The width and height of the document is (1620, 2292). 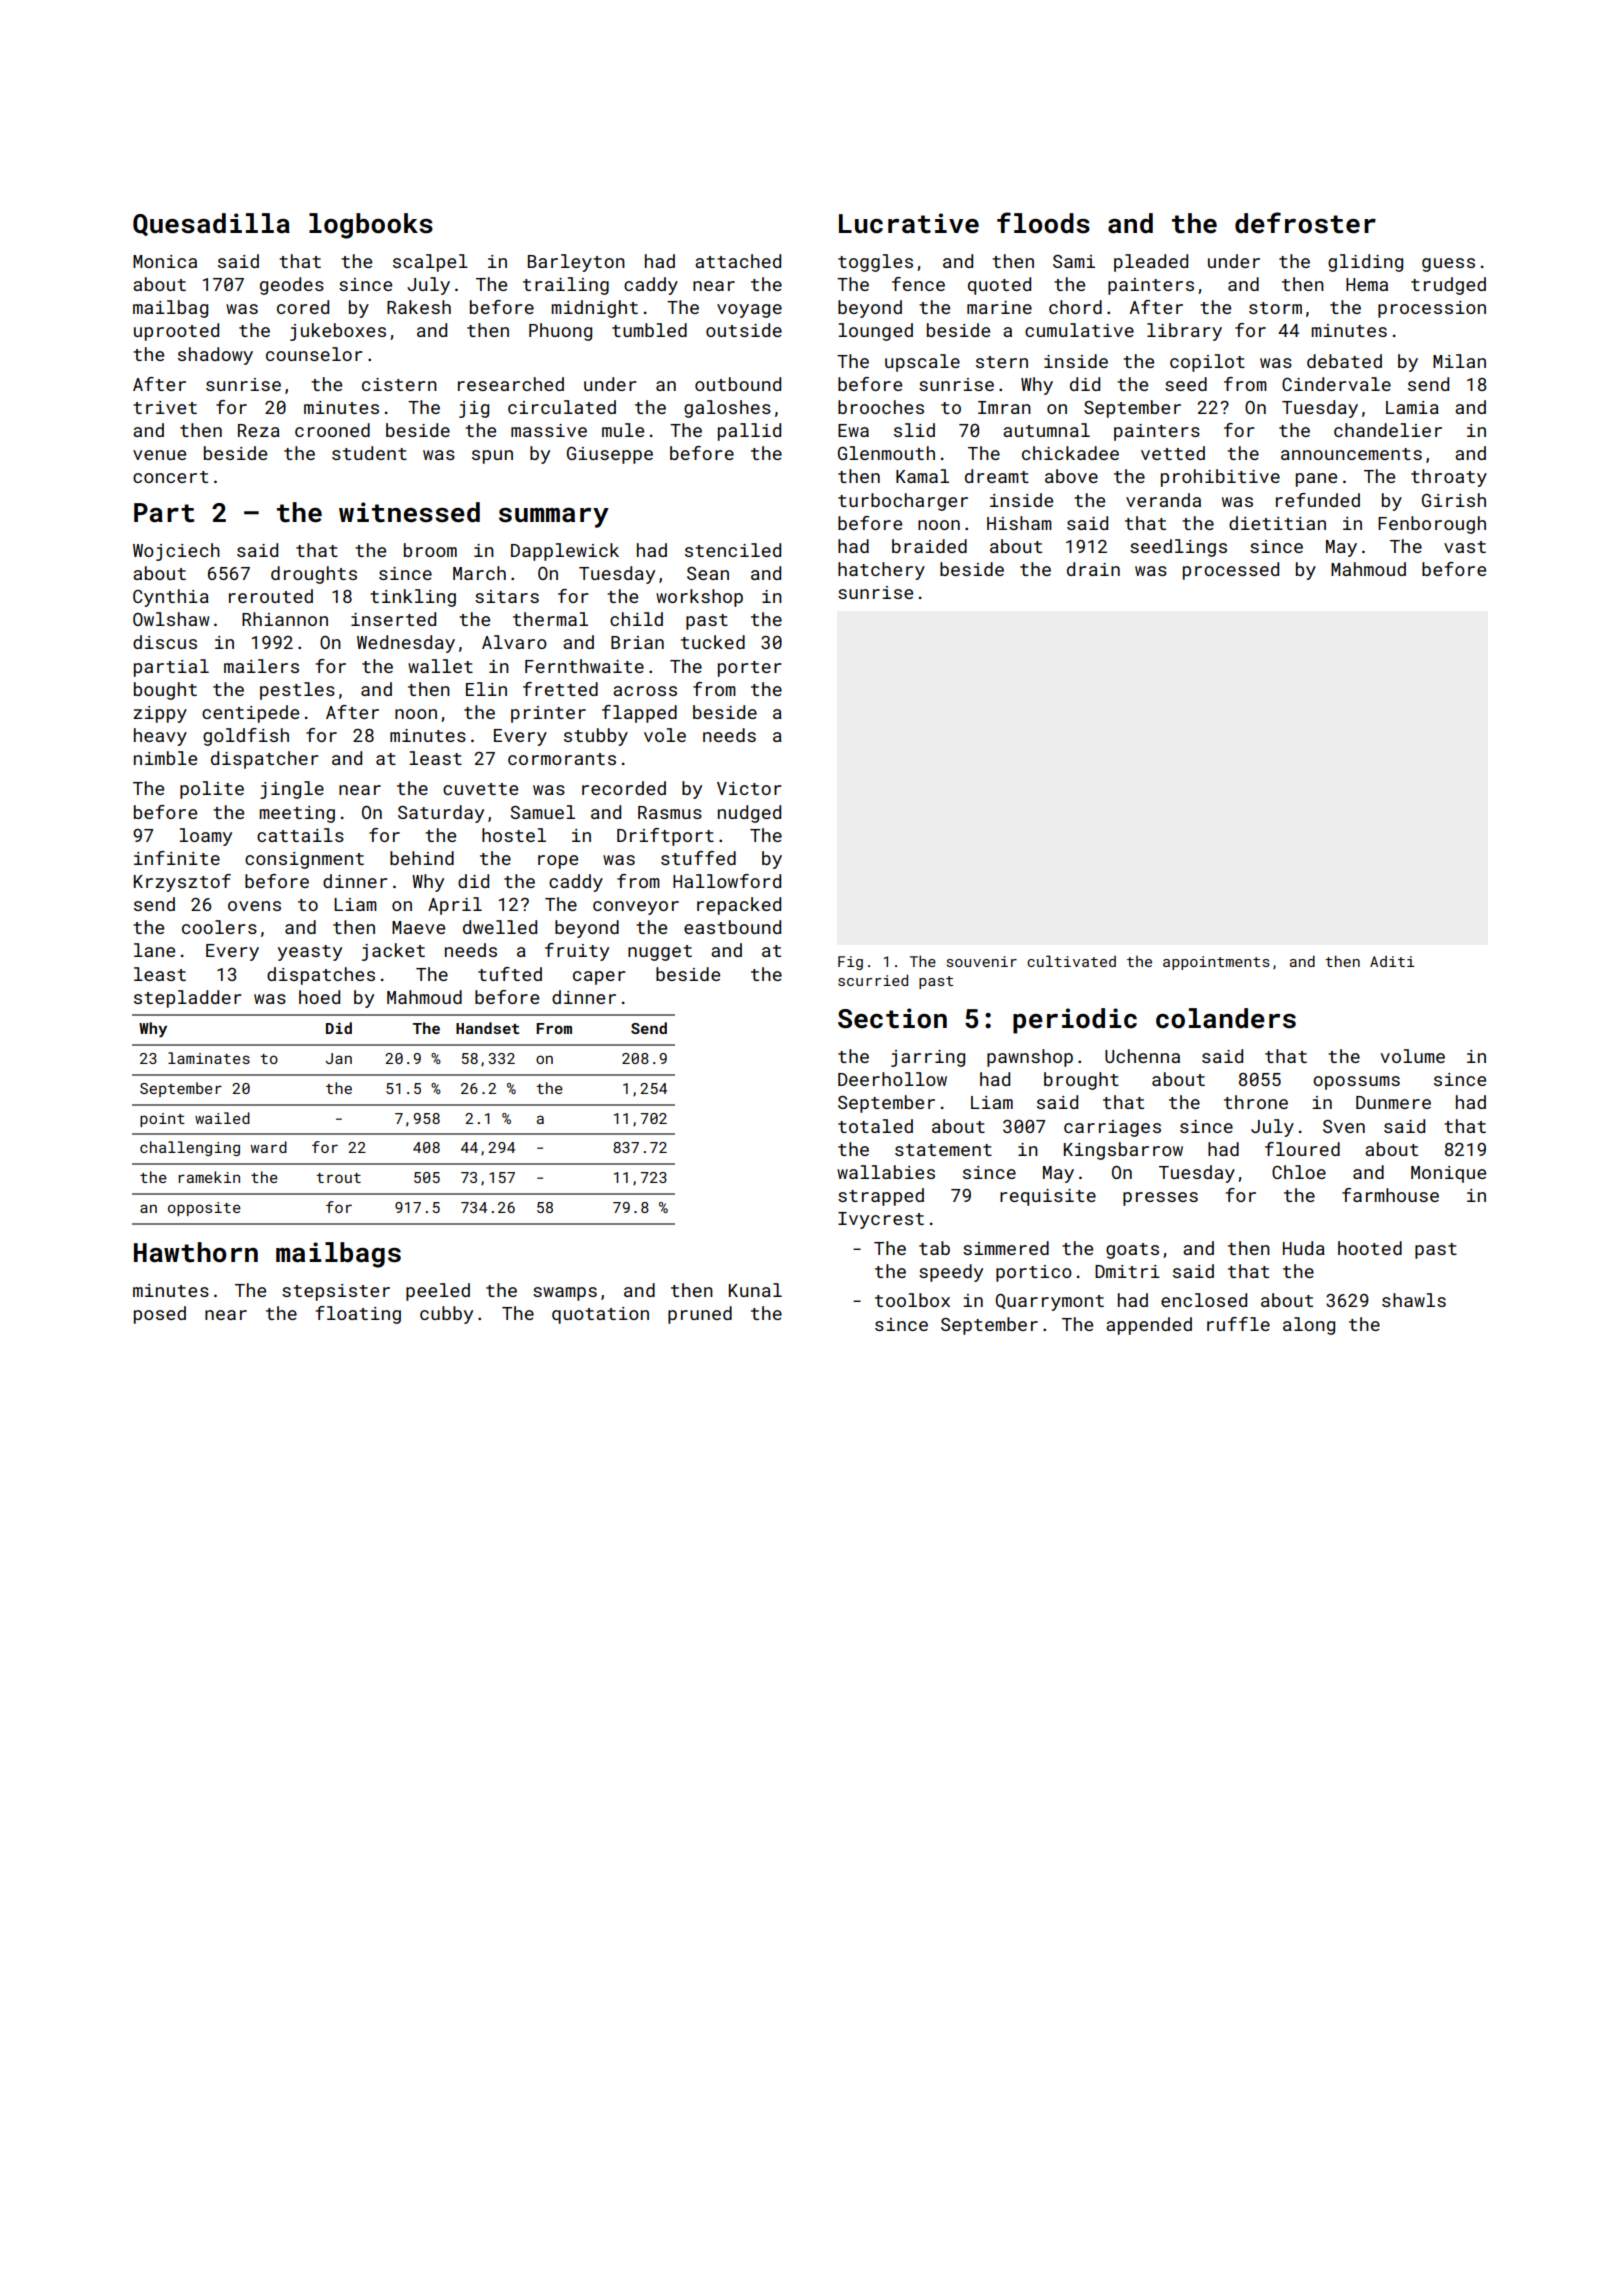 I want to click on geodes, so click(x=292, y=286).
